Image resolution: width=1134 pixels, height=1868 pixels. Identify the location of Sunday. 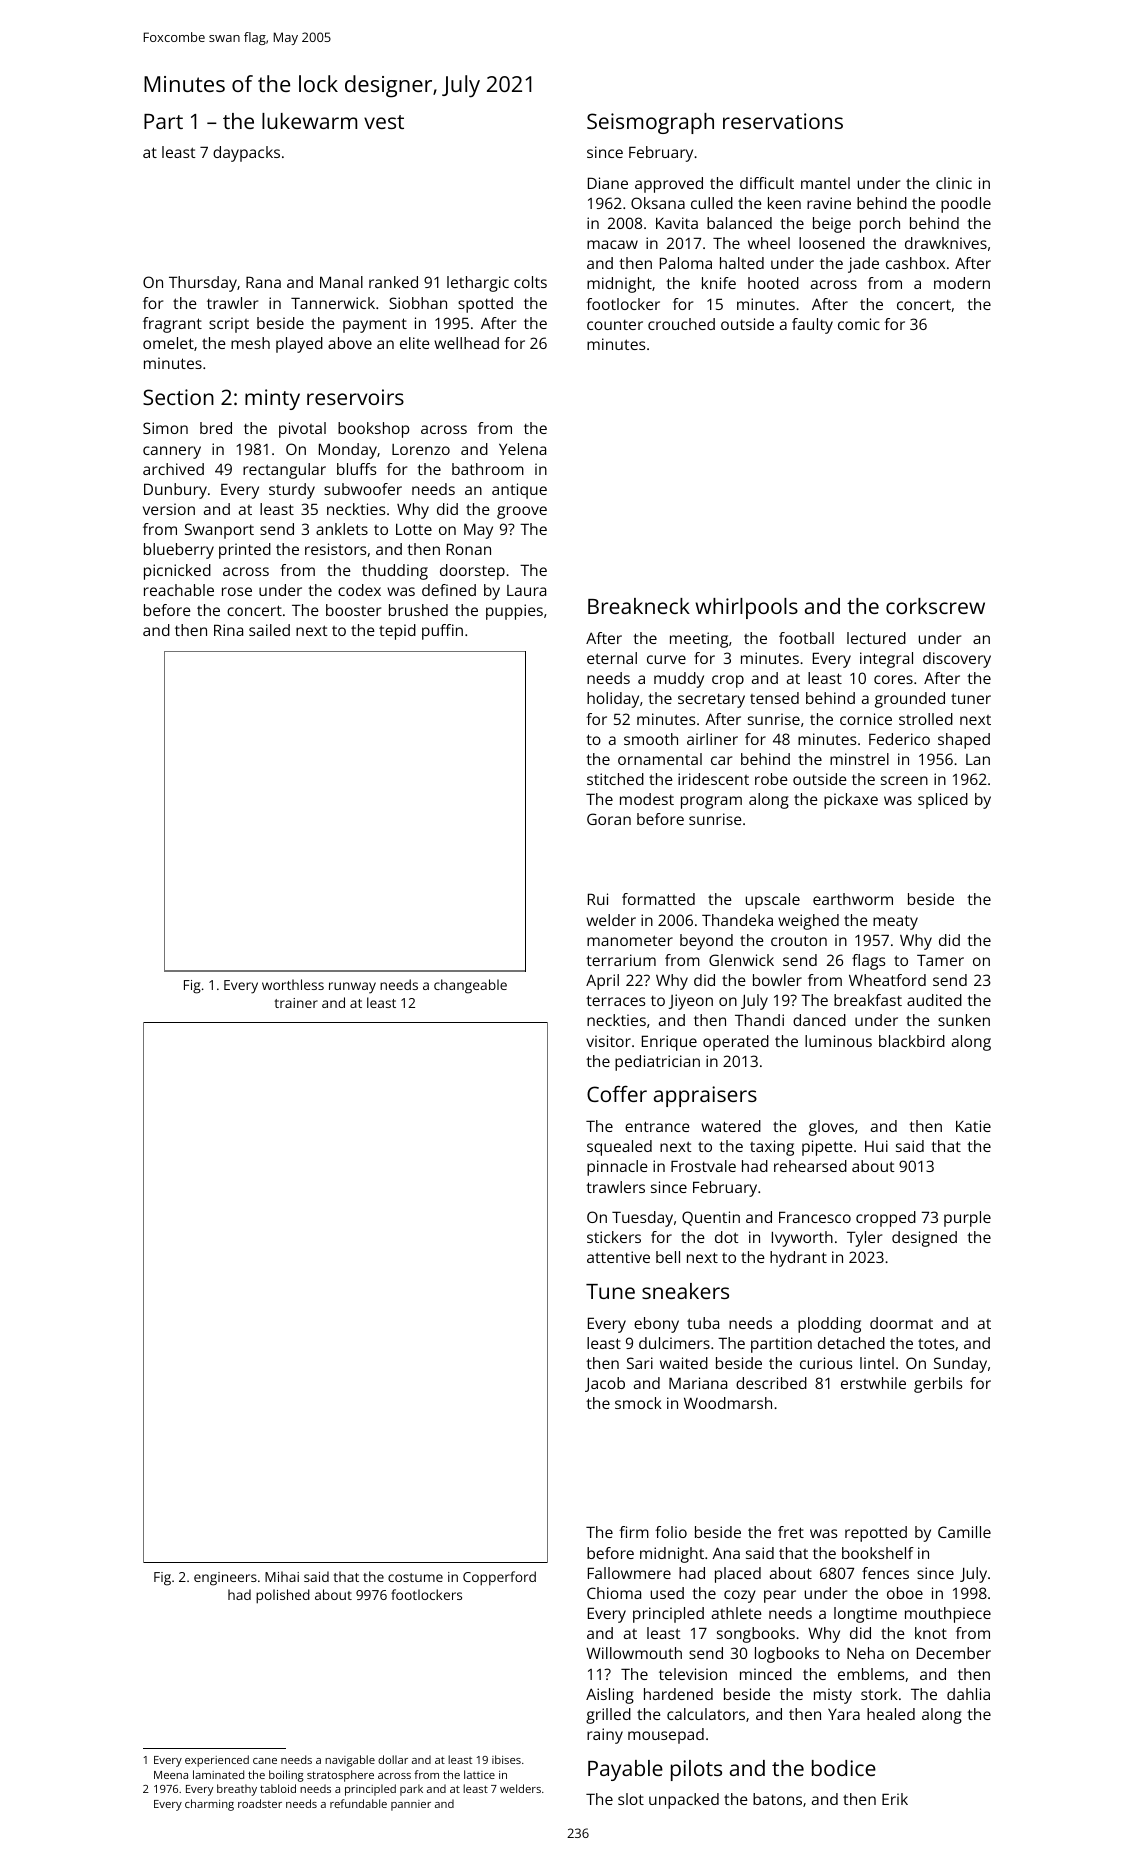
(960, 1365).
